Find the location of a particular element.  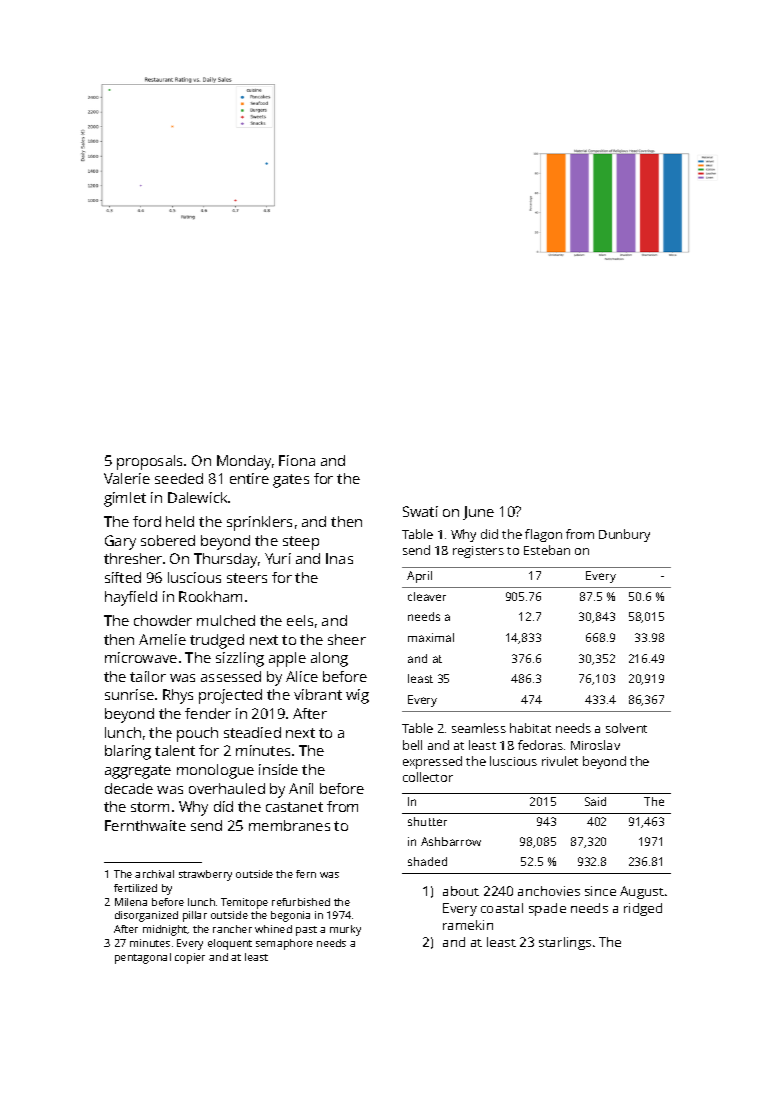

habitat is located at coordinates (530, 728).
